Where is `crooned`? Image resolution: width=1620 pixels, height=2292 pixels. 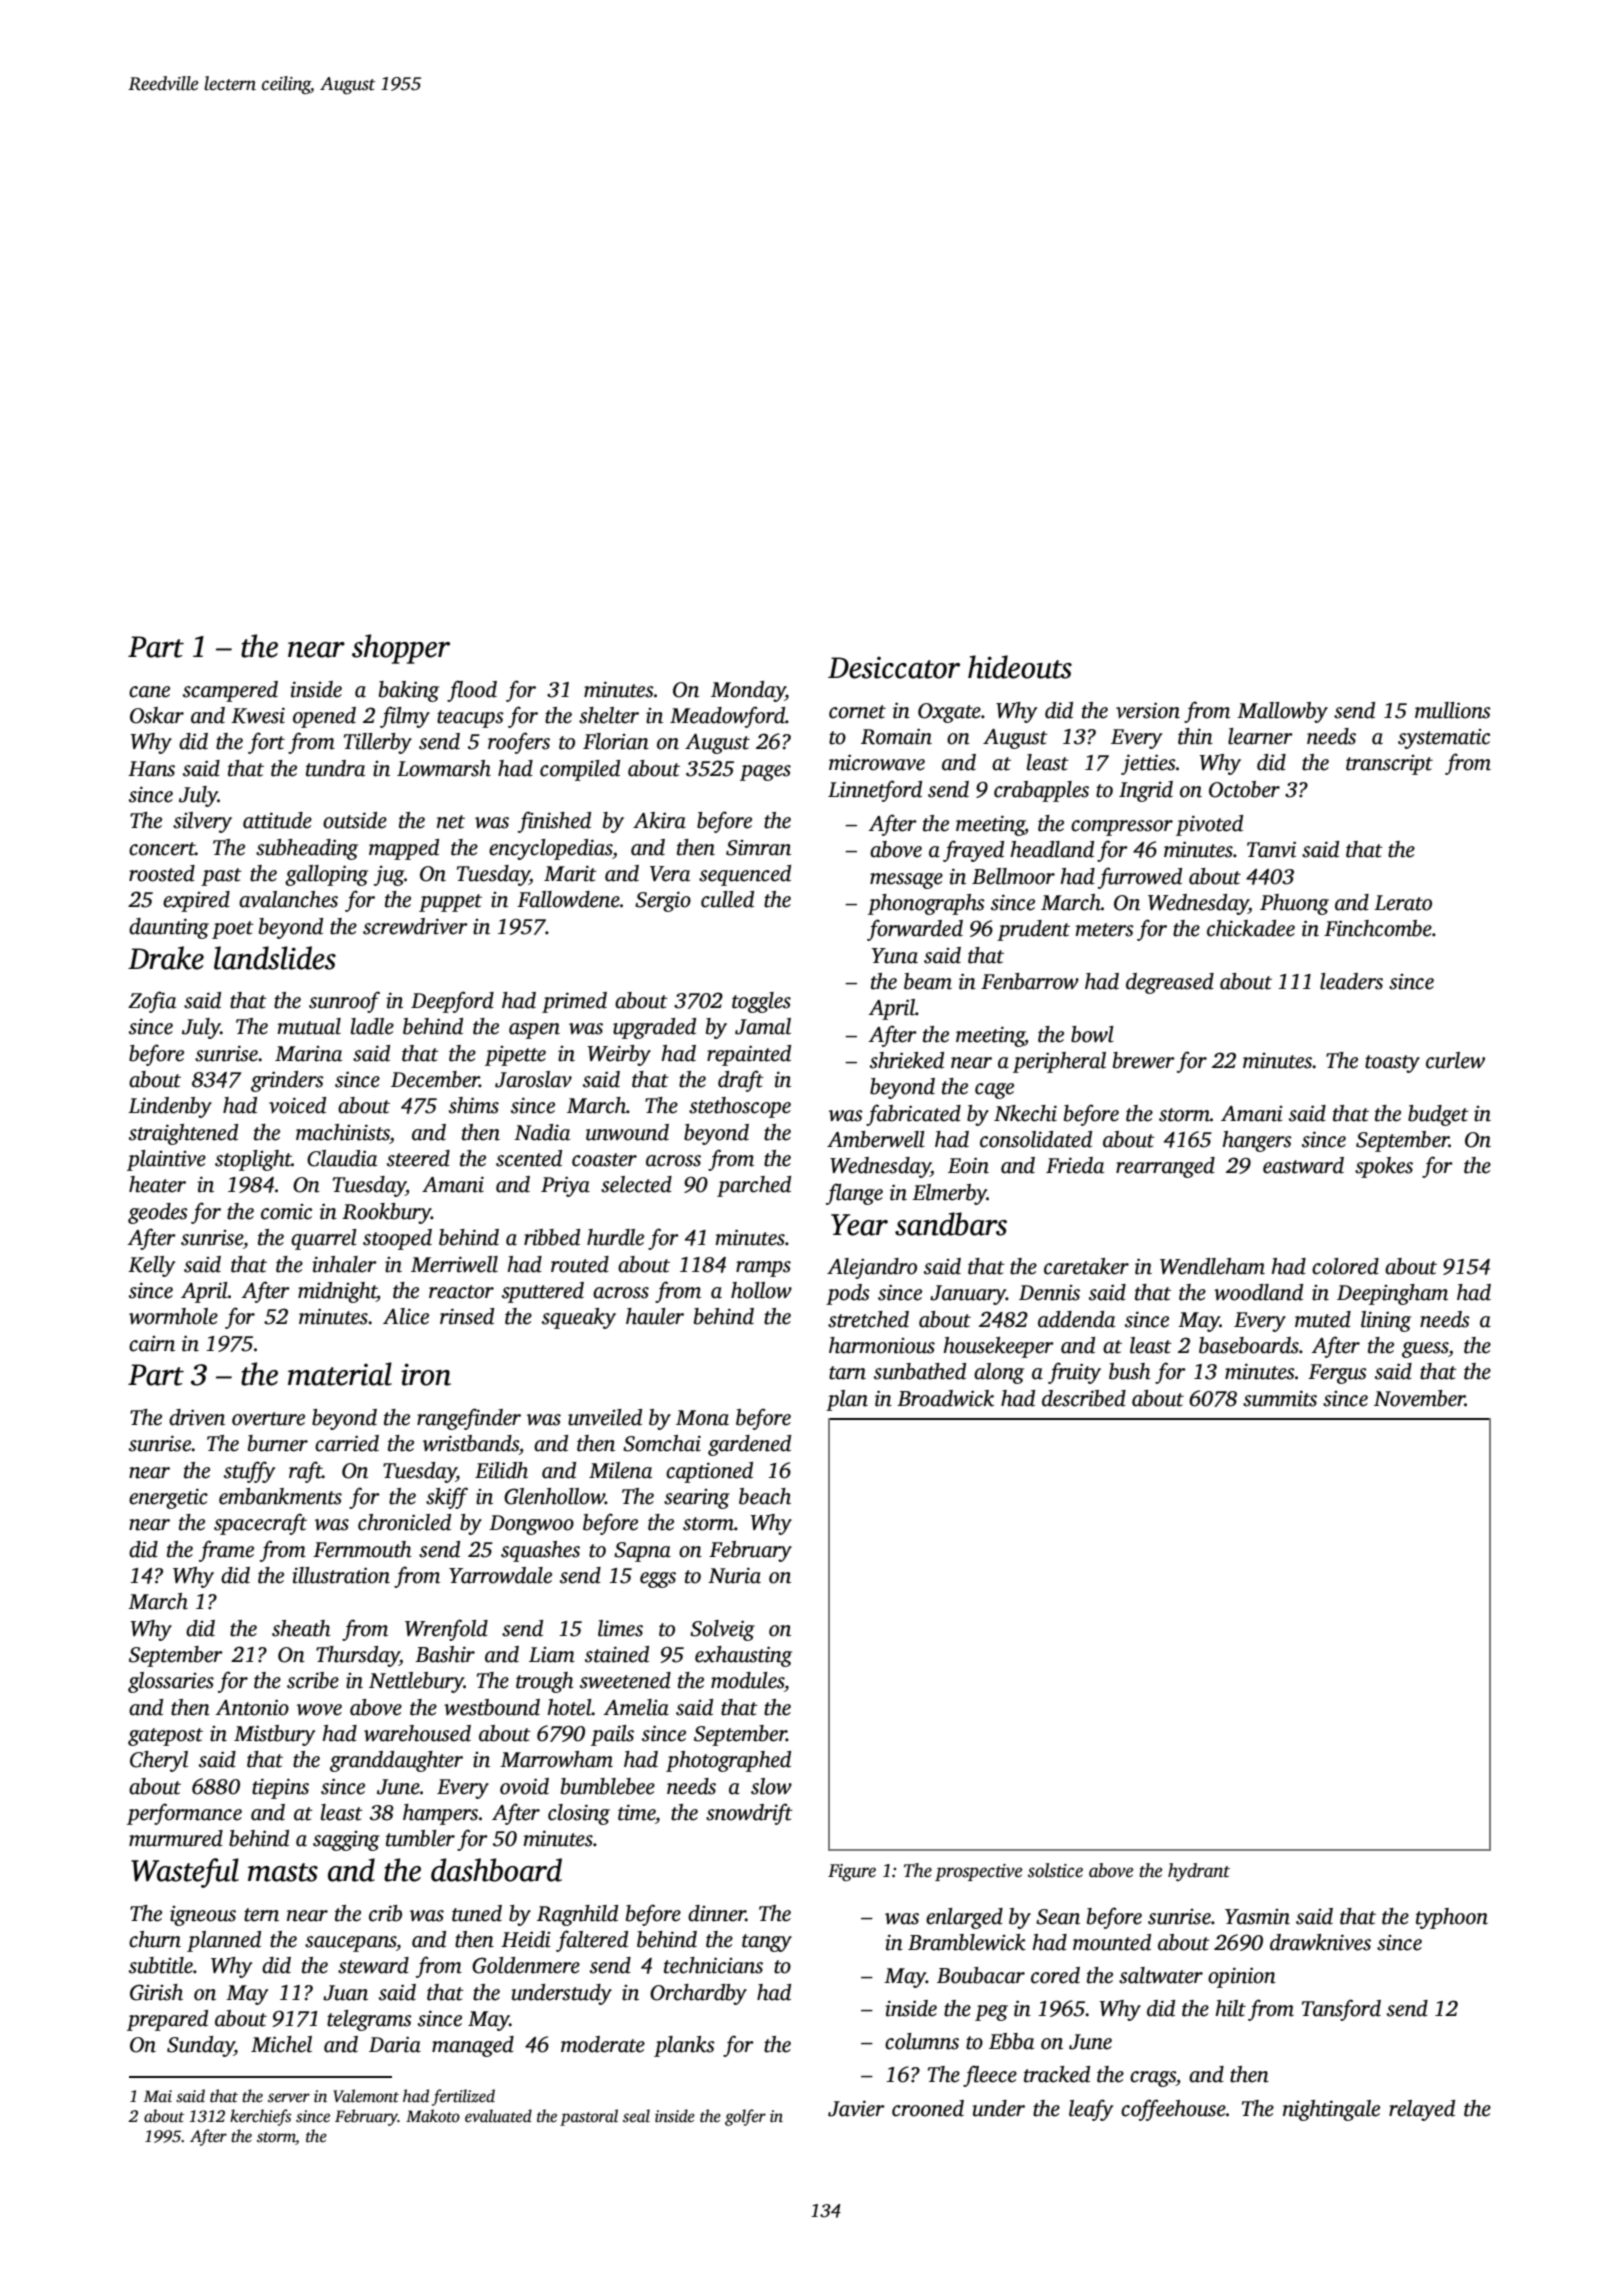 crooned is located at coordinates (928, 2108).
